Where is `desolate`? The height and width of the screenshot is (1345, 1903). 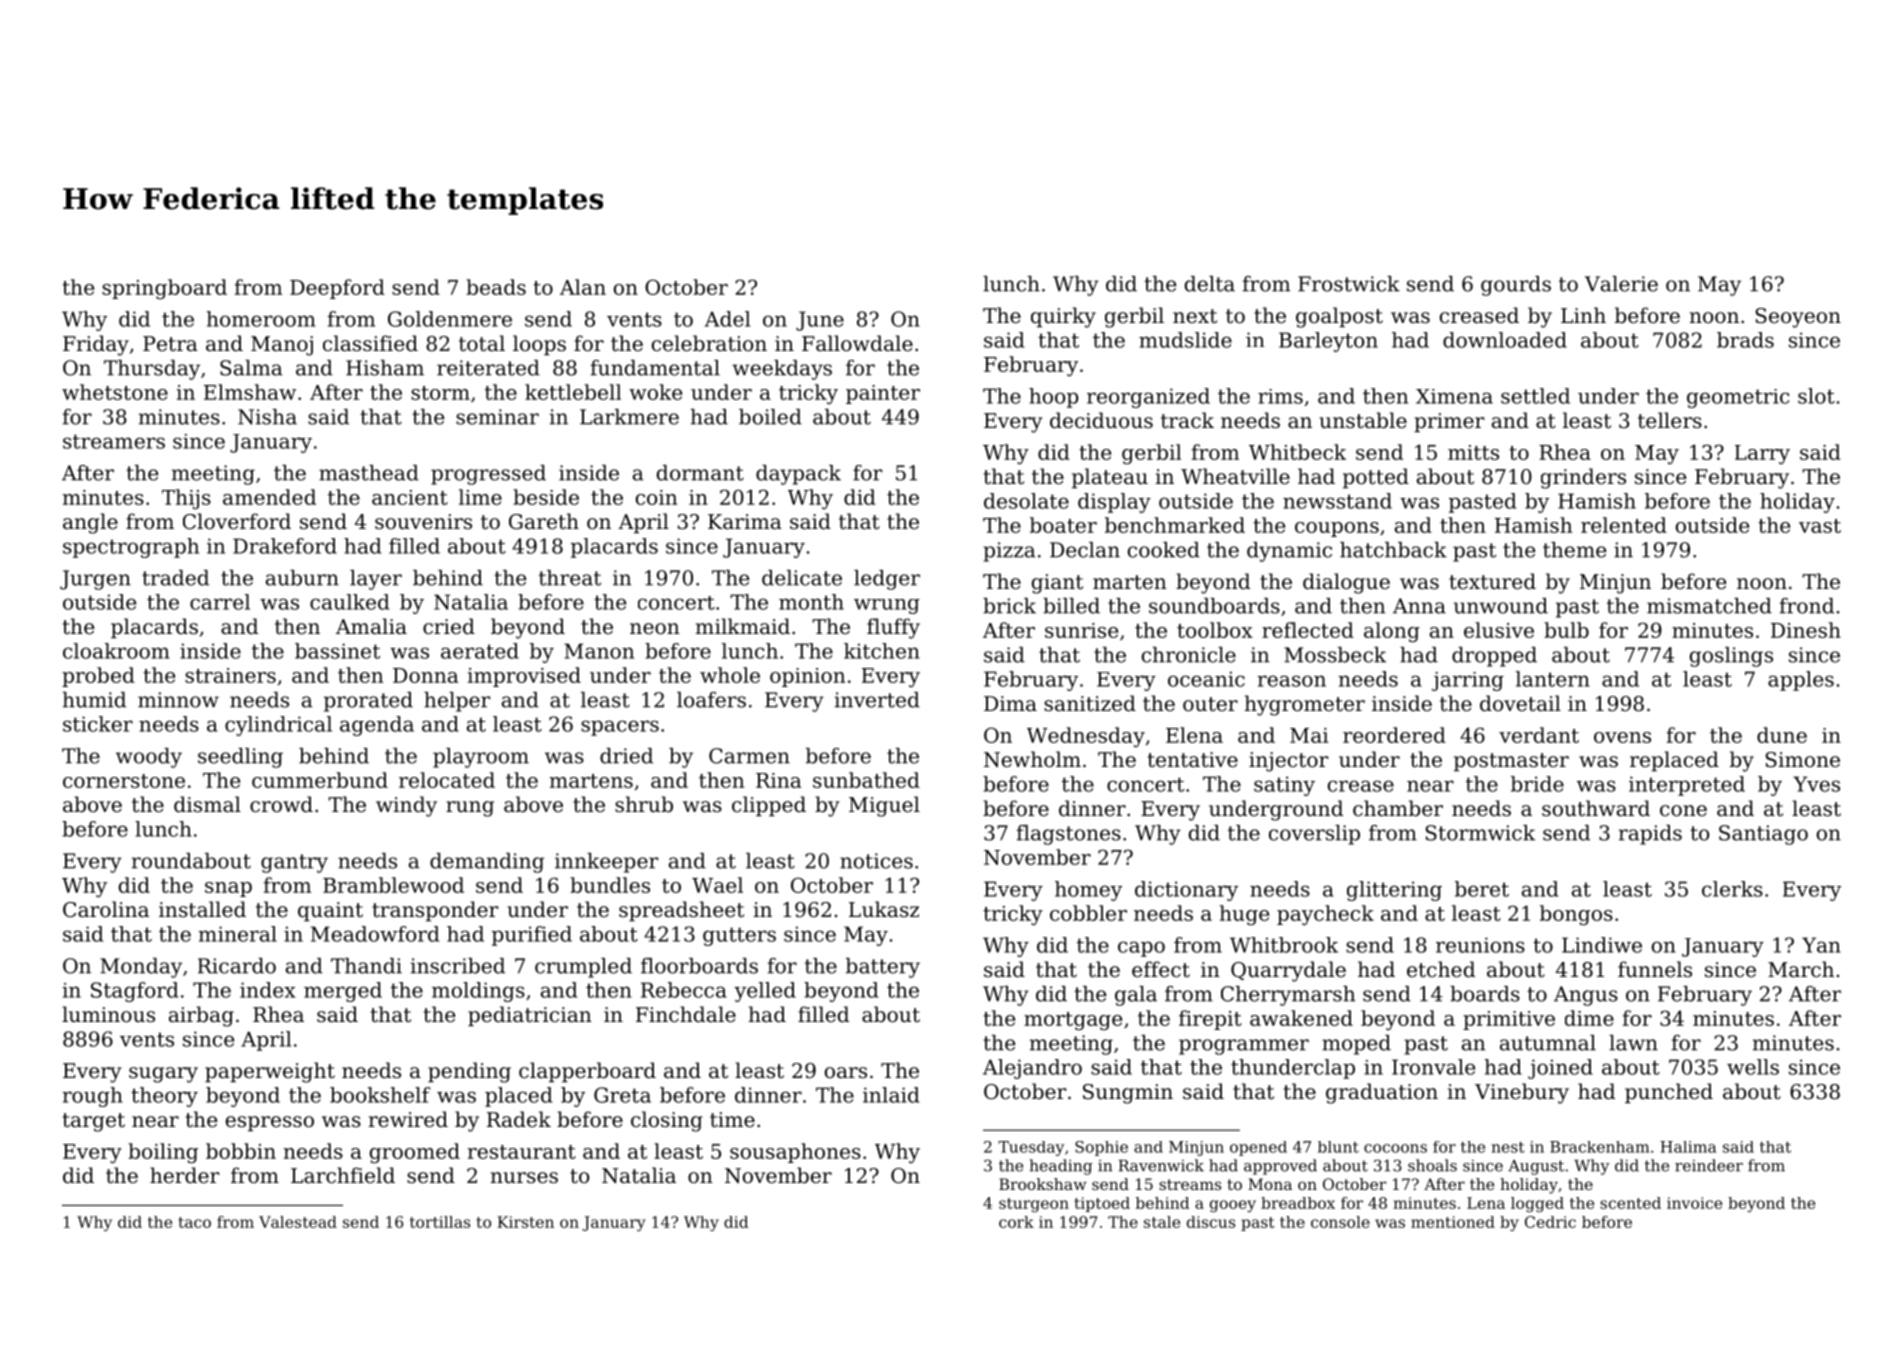 desolate is located at coordinates (1026, 501).
